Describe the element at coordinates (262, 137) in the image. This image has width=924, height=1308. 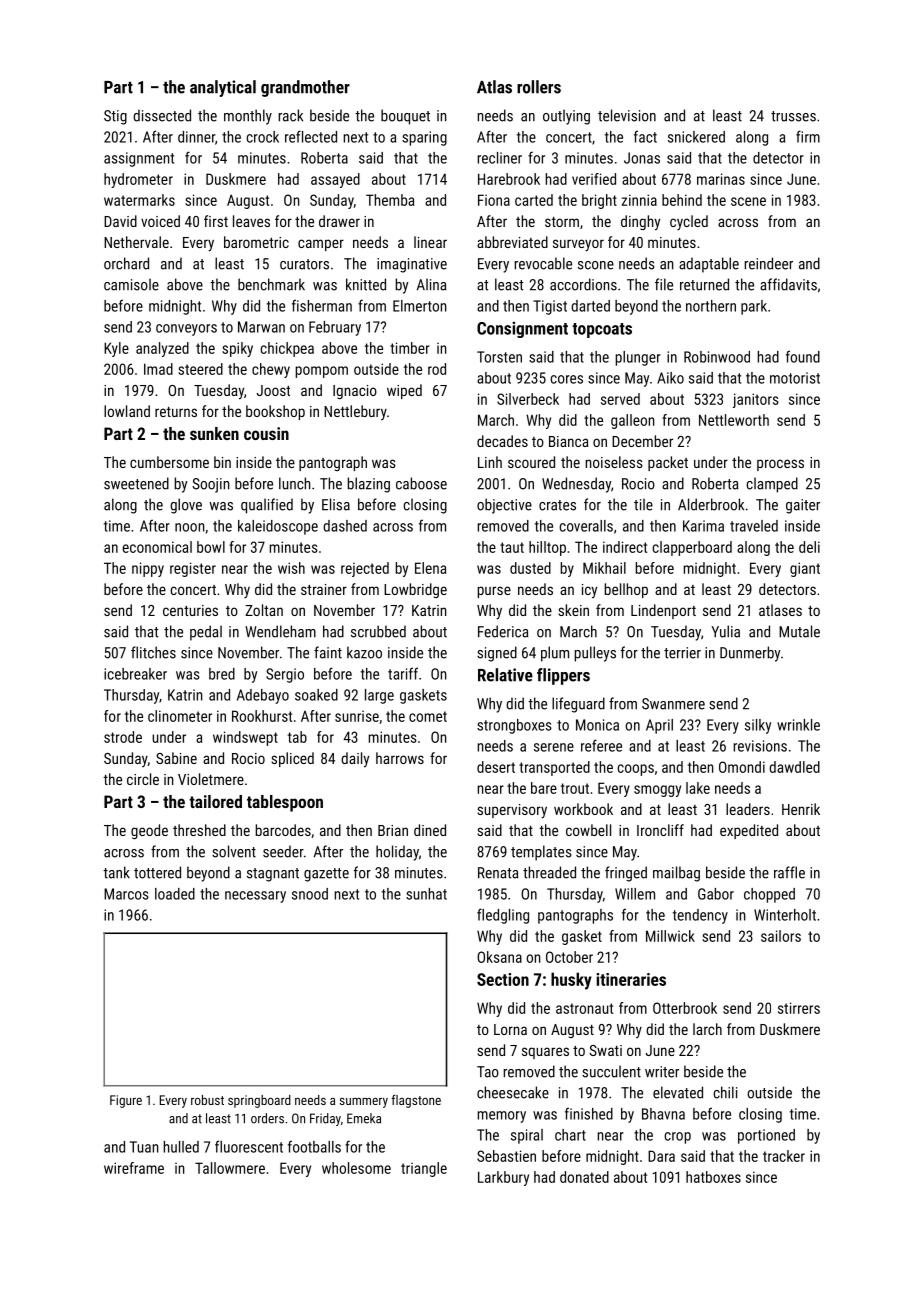
I see `crock` at that location.
